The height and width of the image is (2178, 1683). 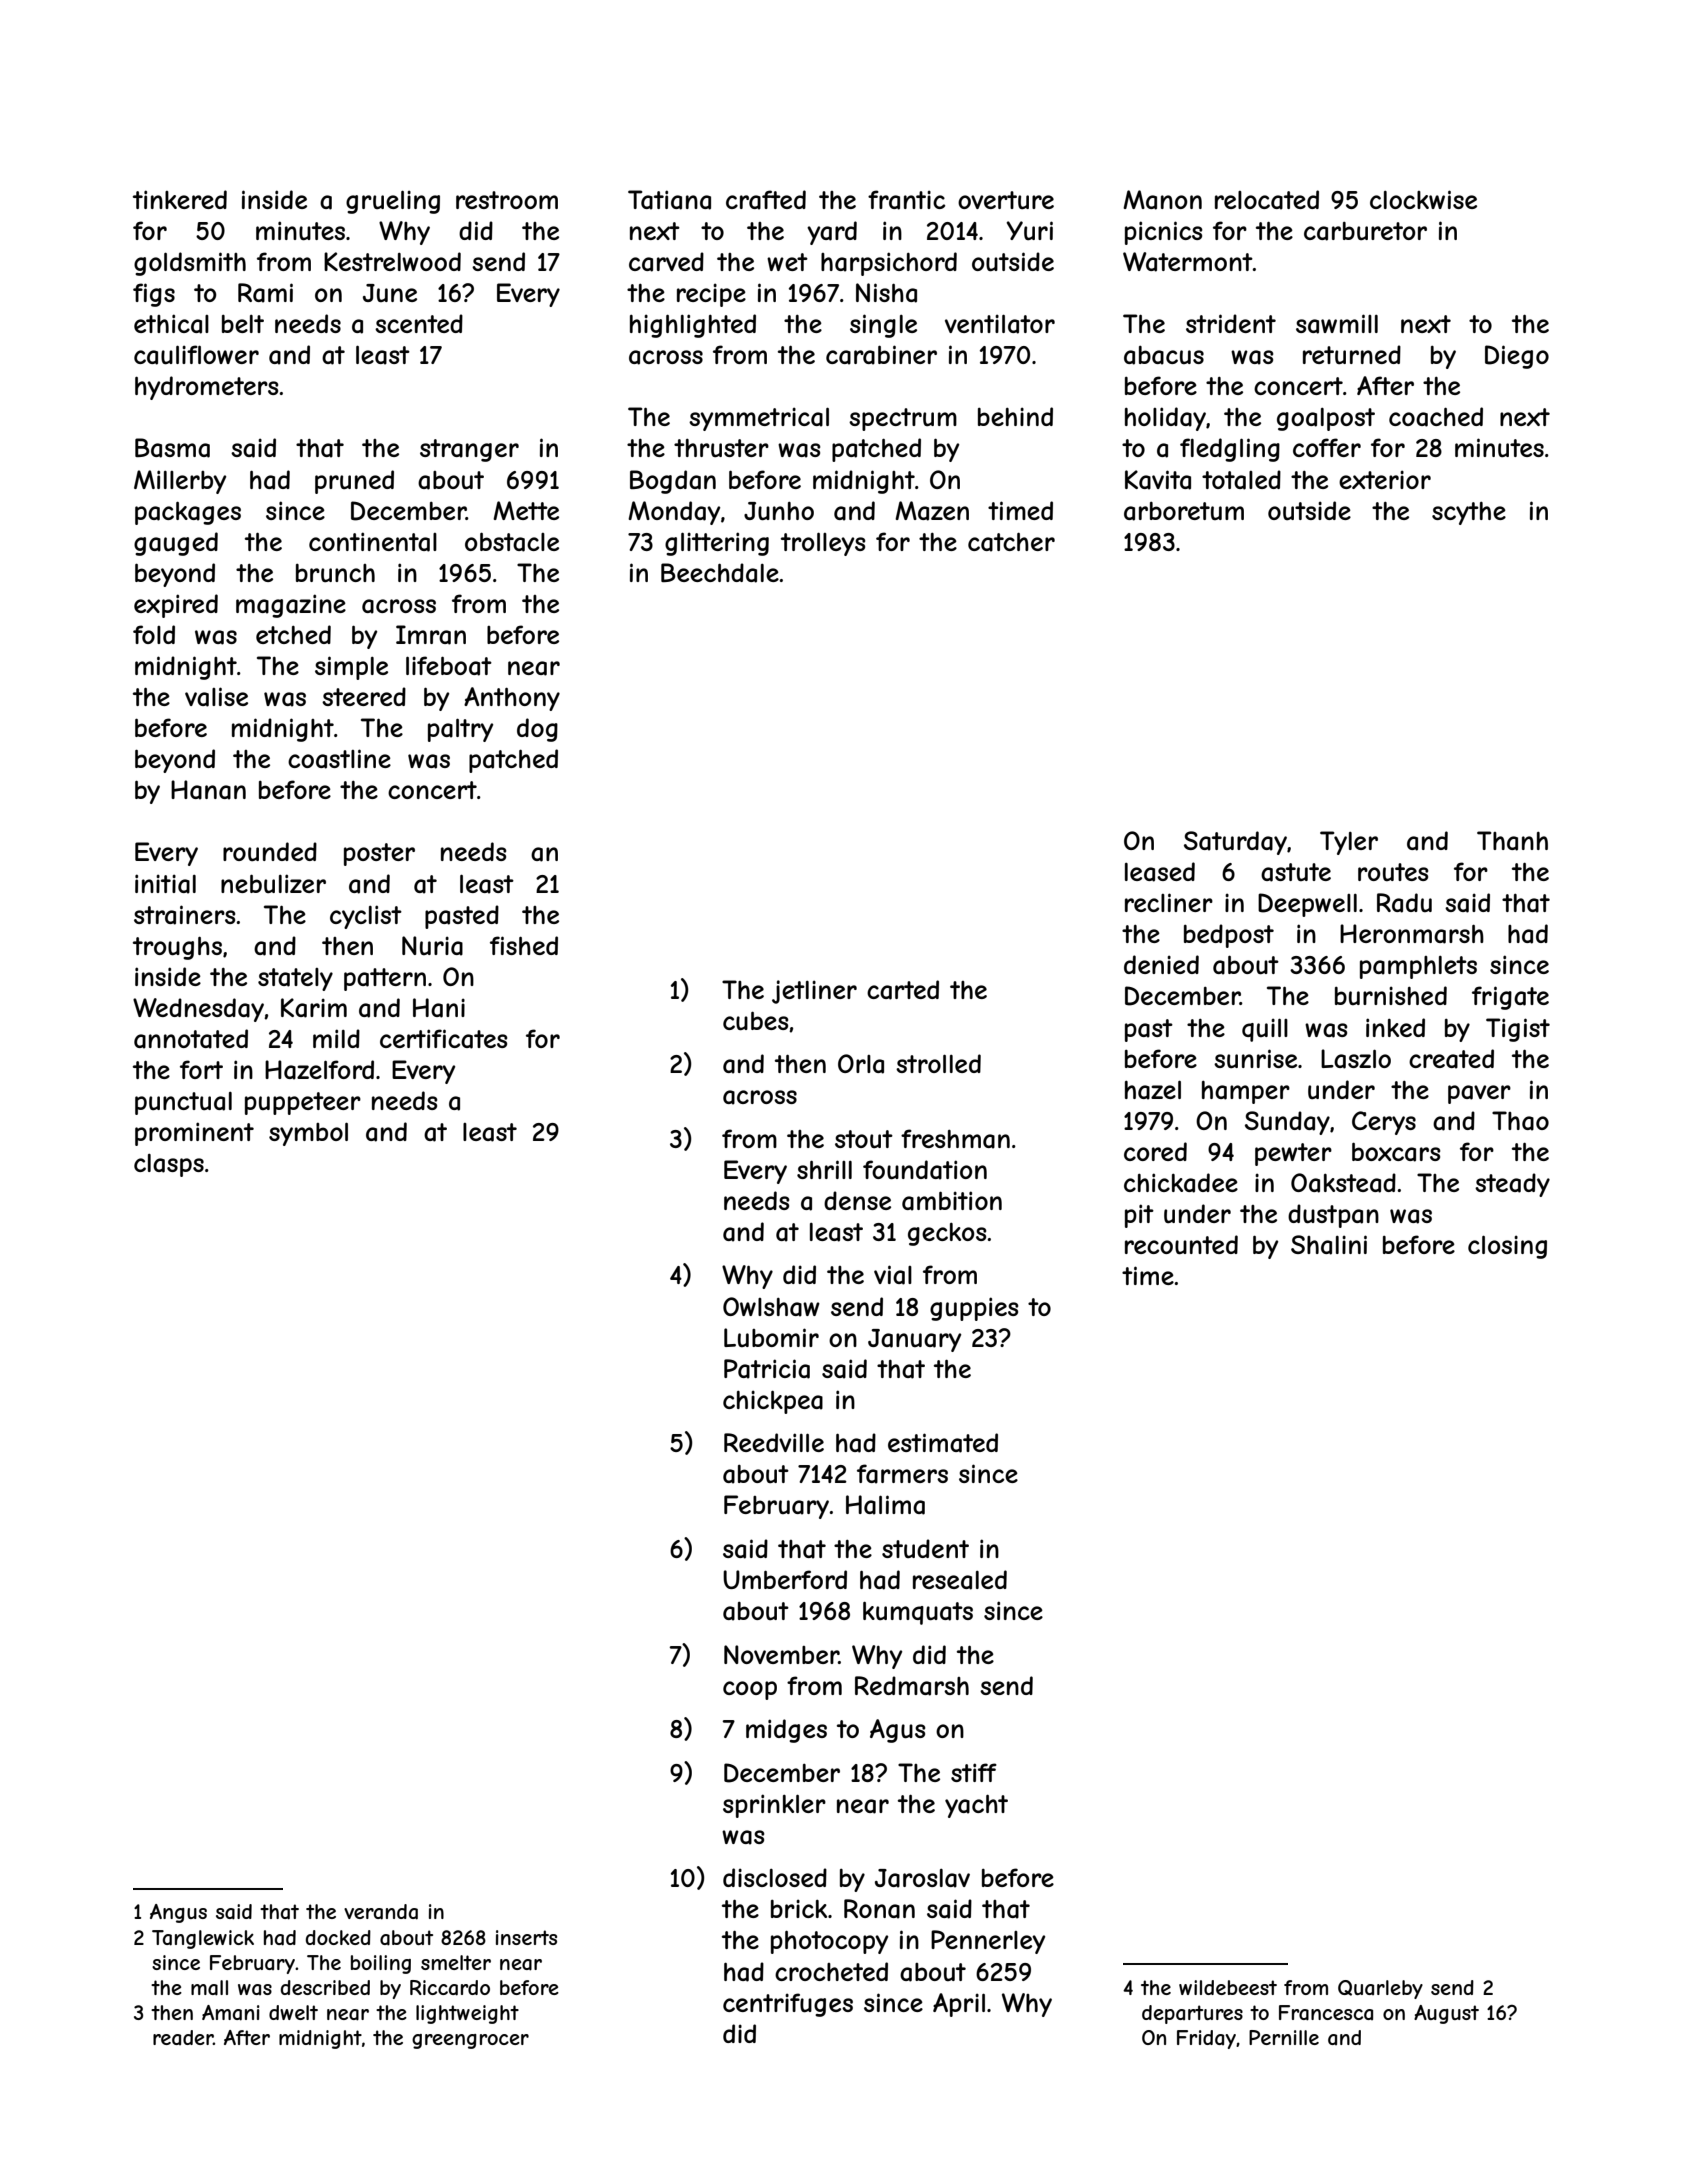 What do you see at coordinates (1006, 200) in the image?
I see `overture` at bounding box center [1006, 200].
